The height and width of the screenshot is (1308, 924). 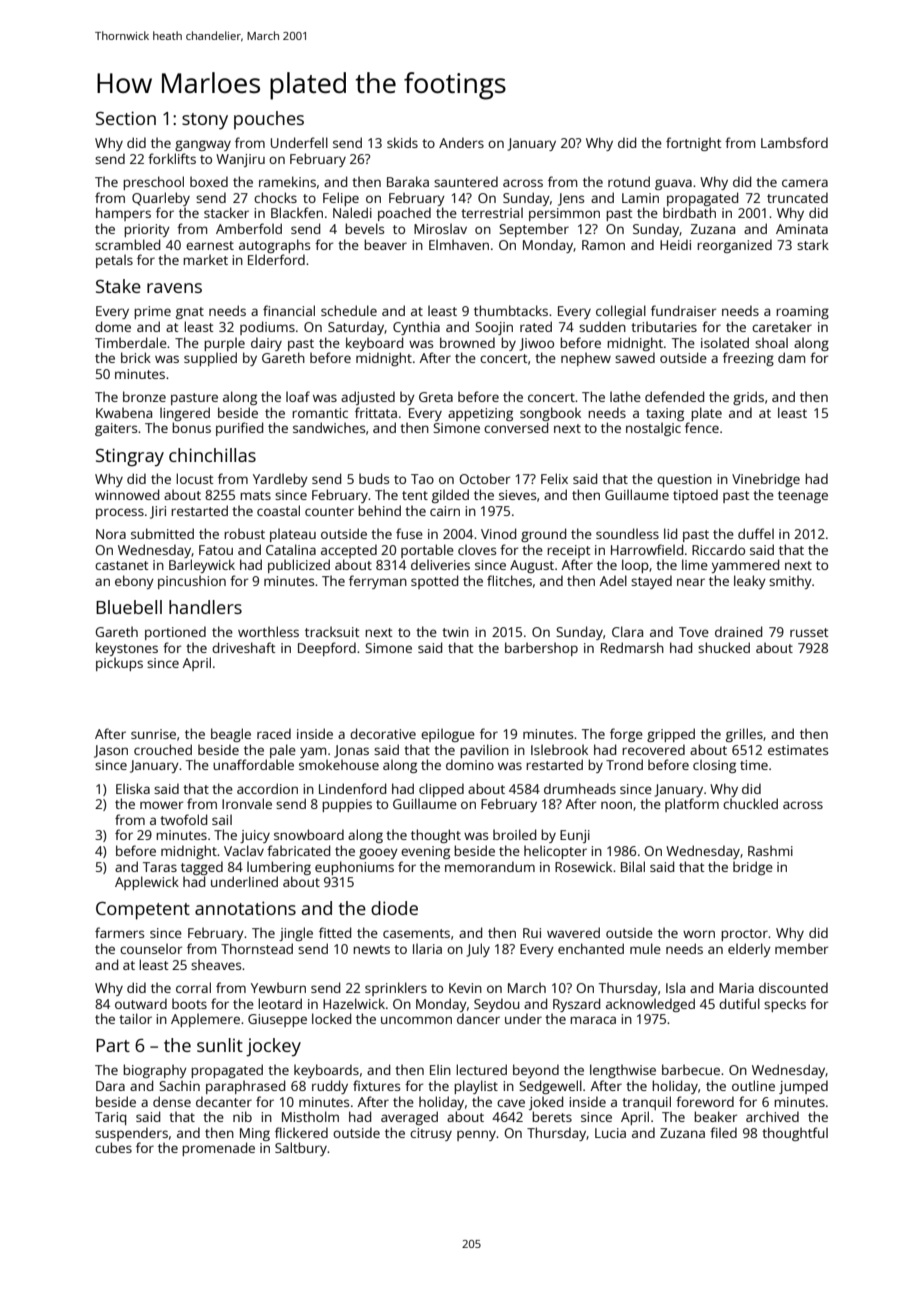 What do you see at coordinates (791, 357) in the screenshot?
I see `dam` at bounding box center [791, 357].
